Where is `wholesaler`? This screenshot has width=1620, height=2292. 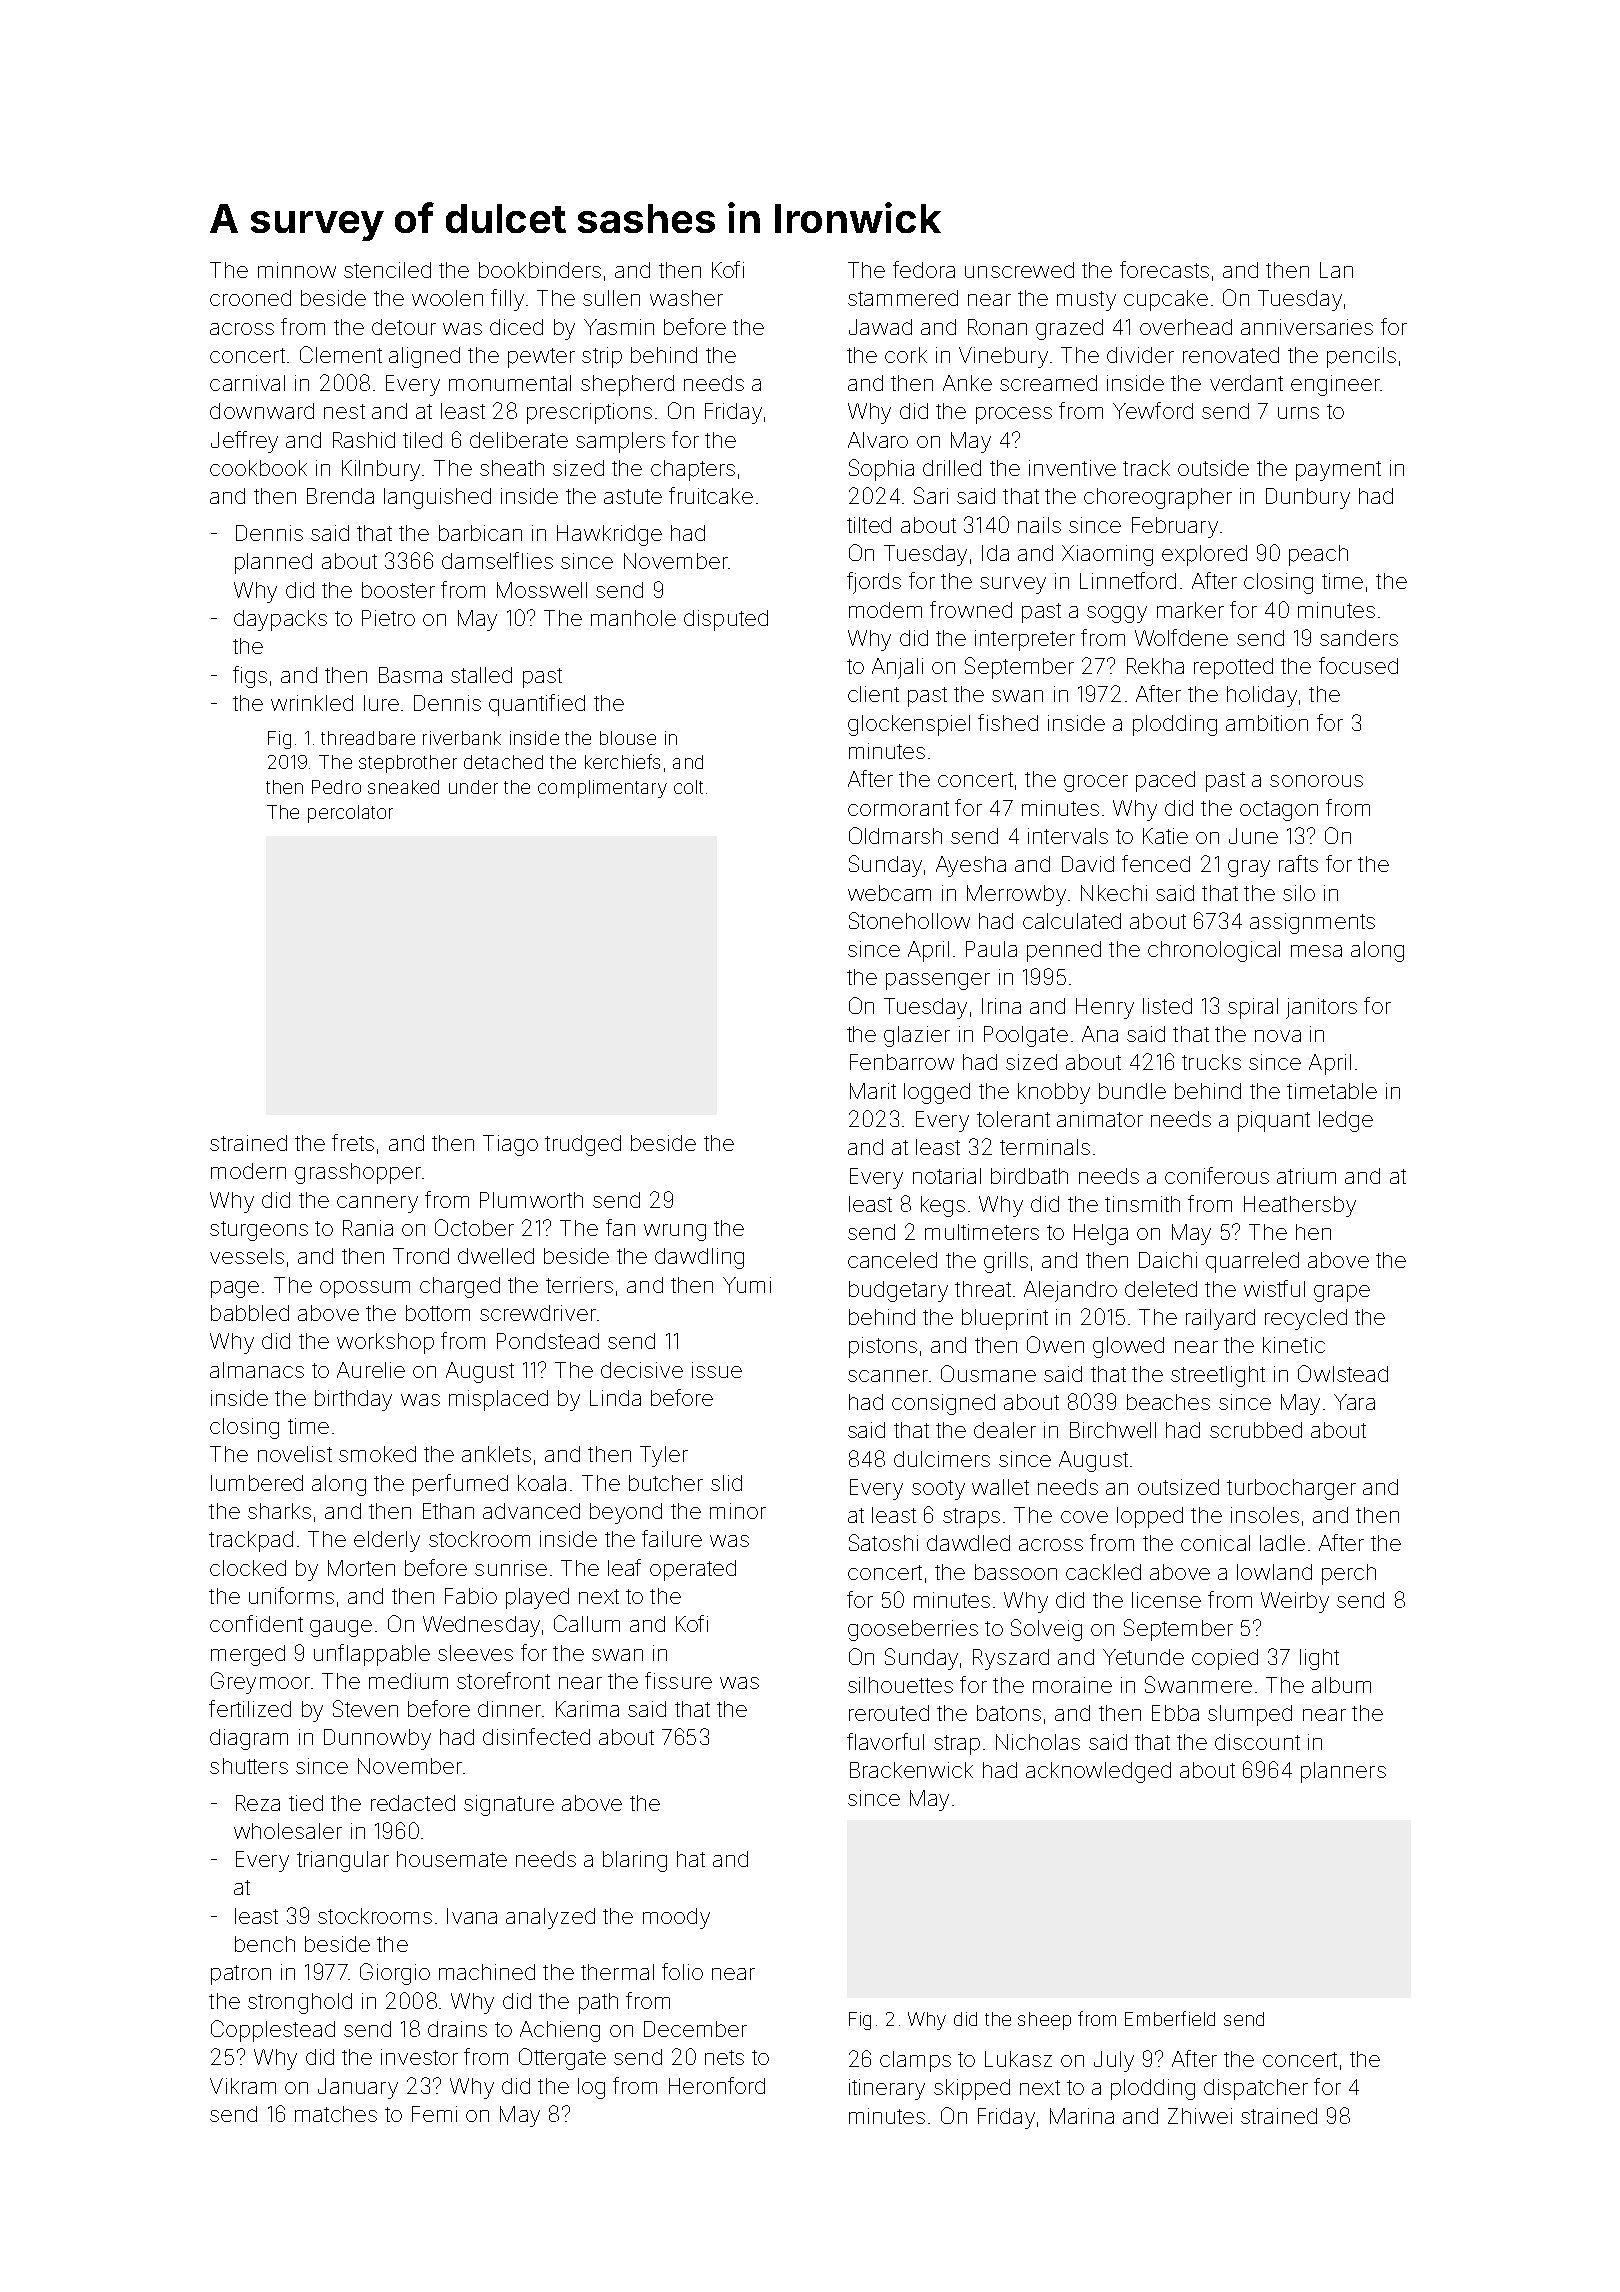
wholesaler is located at coordinates (288, 1831).
